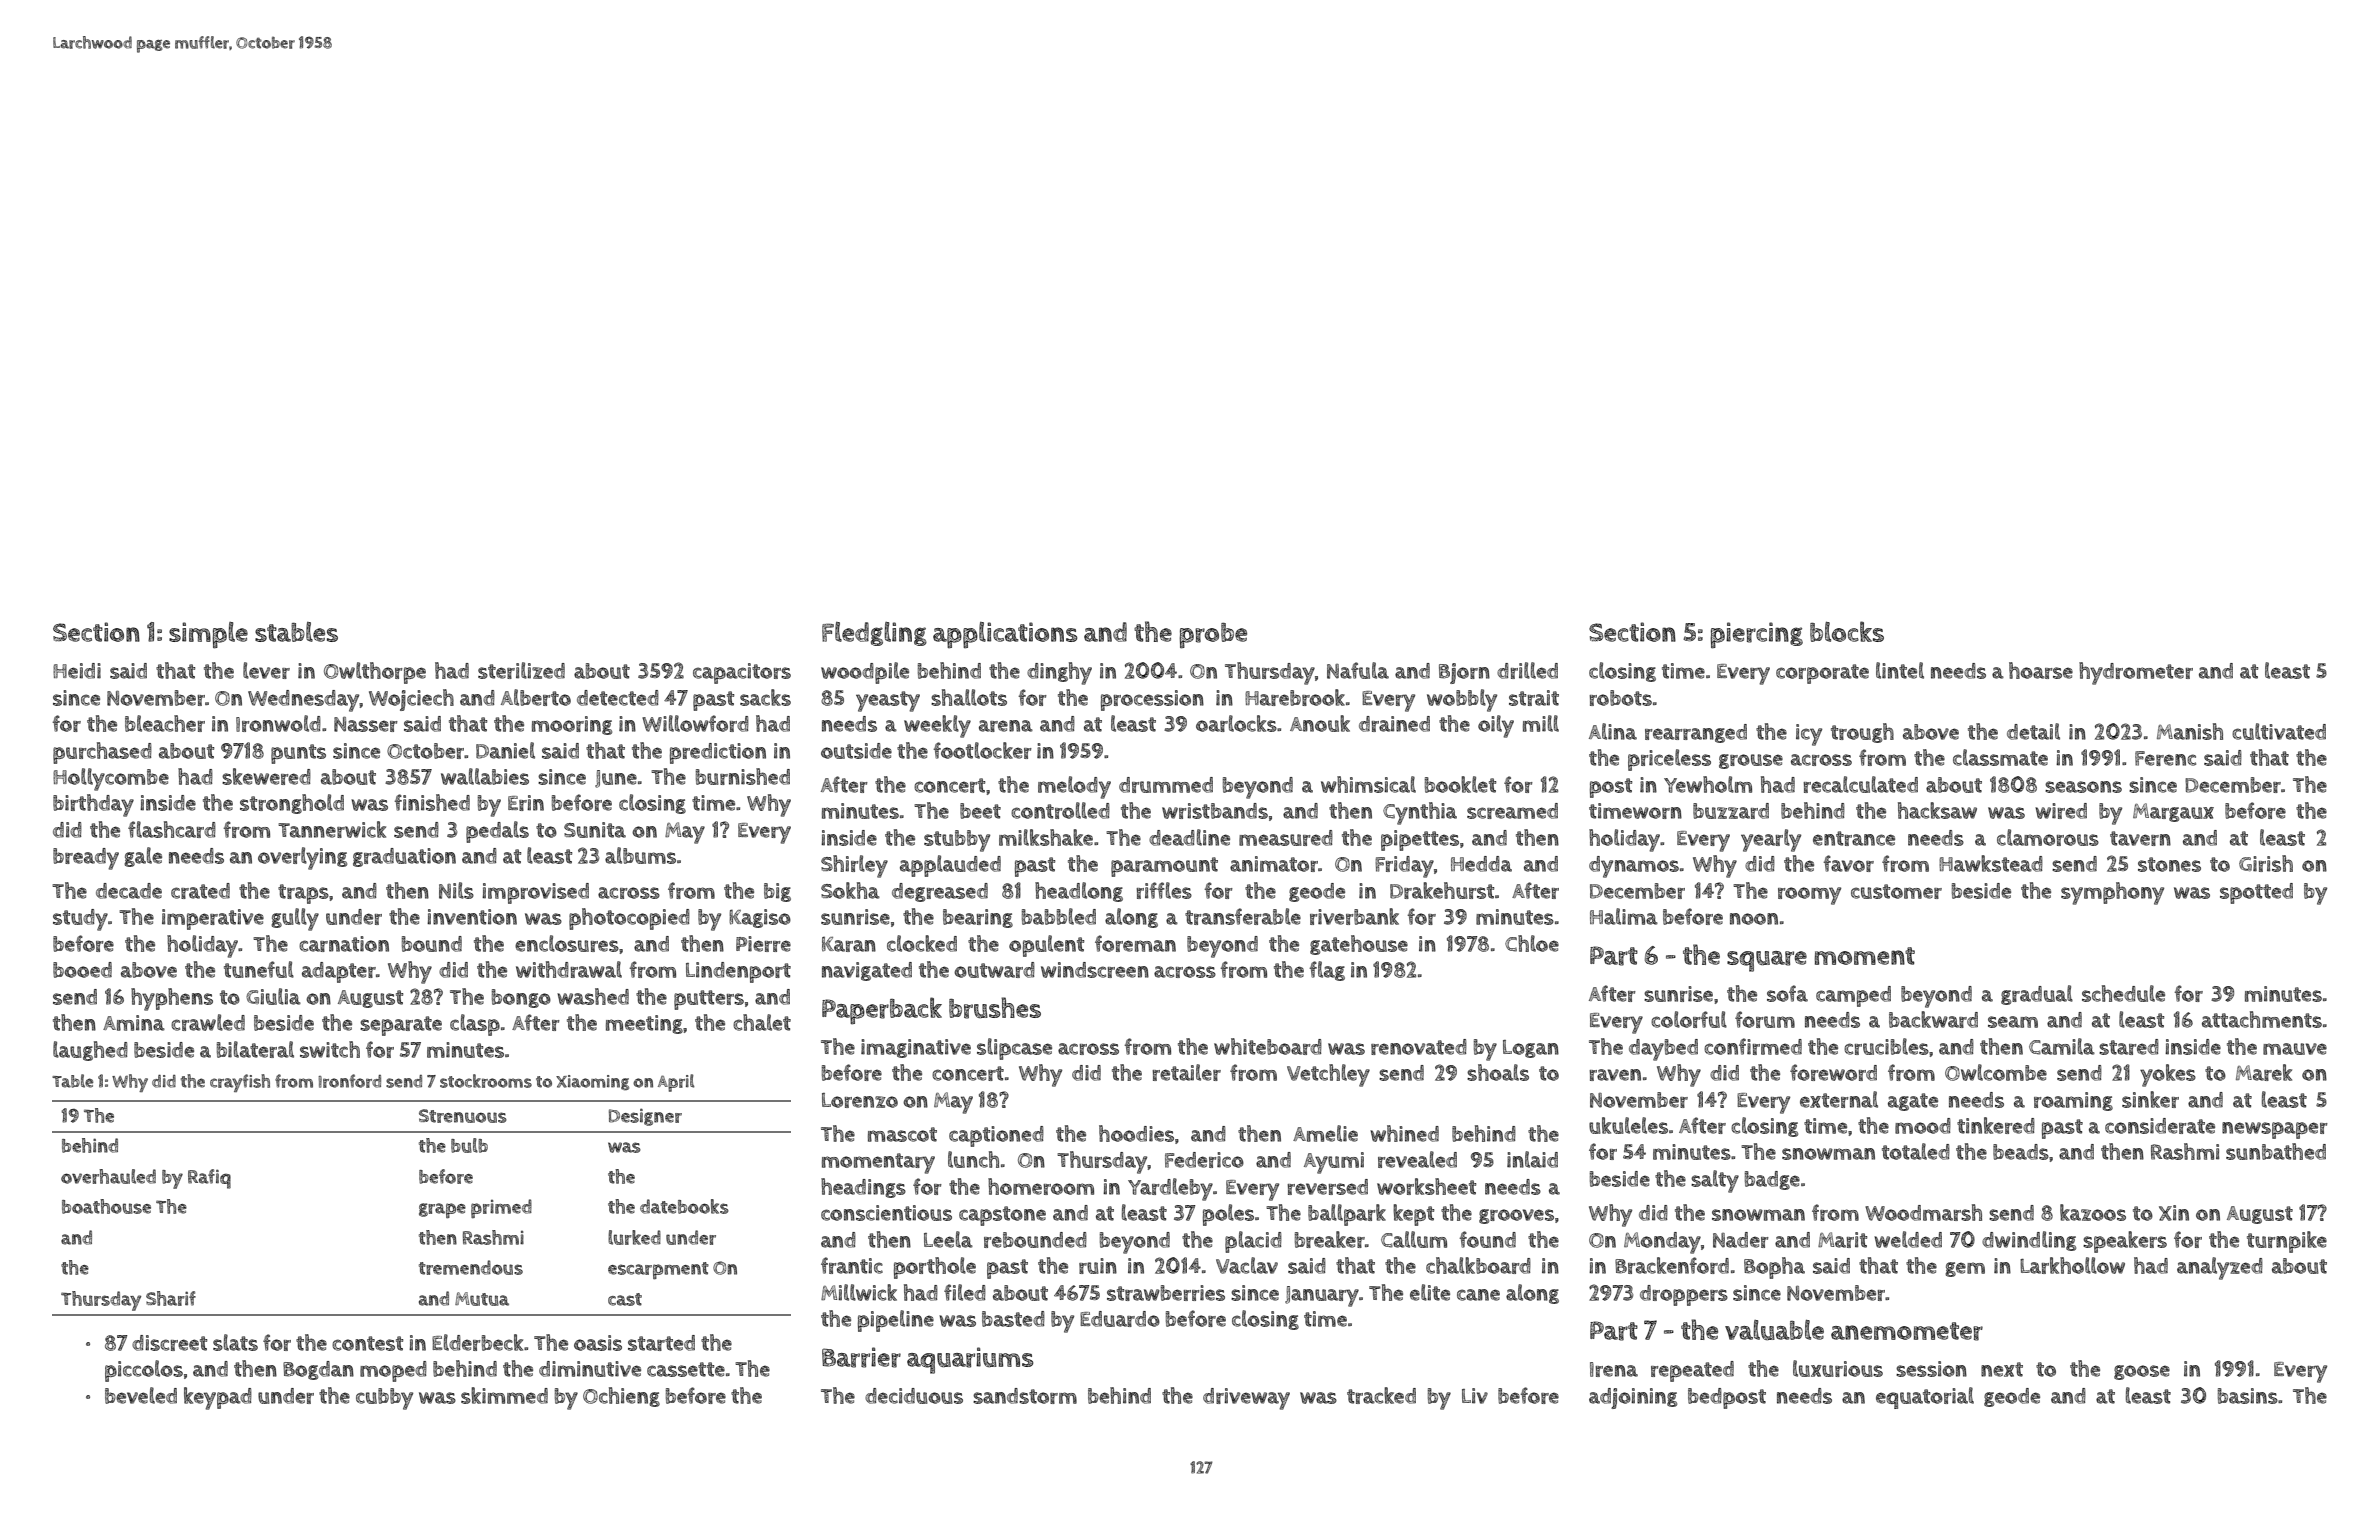 The image size is (2380, 1540). What do you see at coordinates (218, 1398) in the image?
I see `keypad` at bounding box center [218, 1398].
